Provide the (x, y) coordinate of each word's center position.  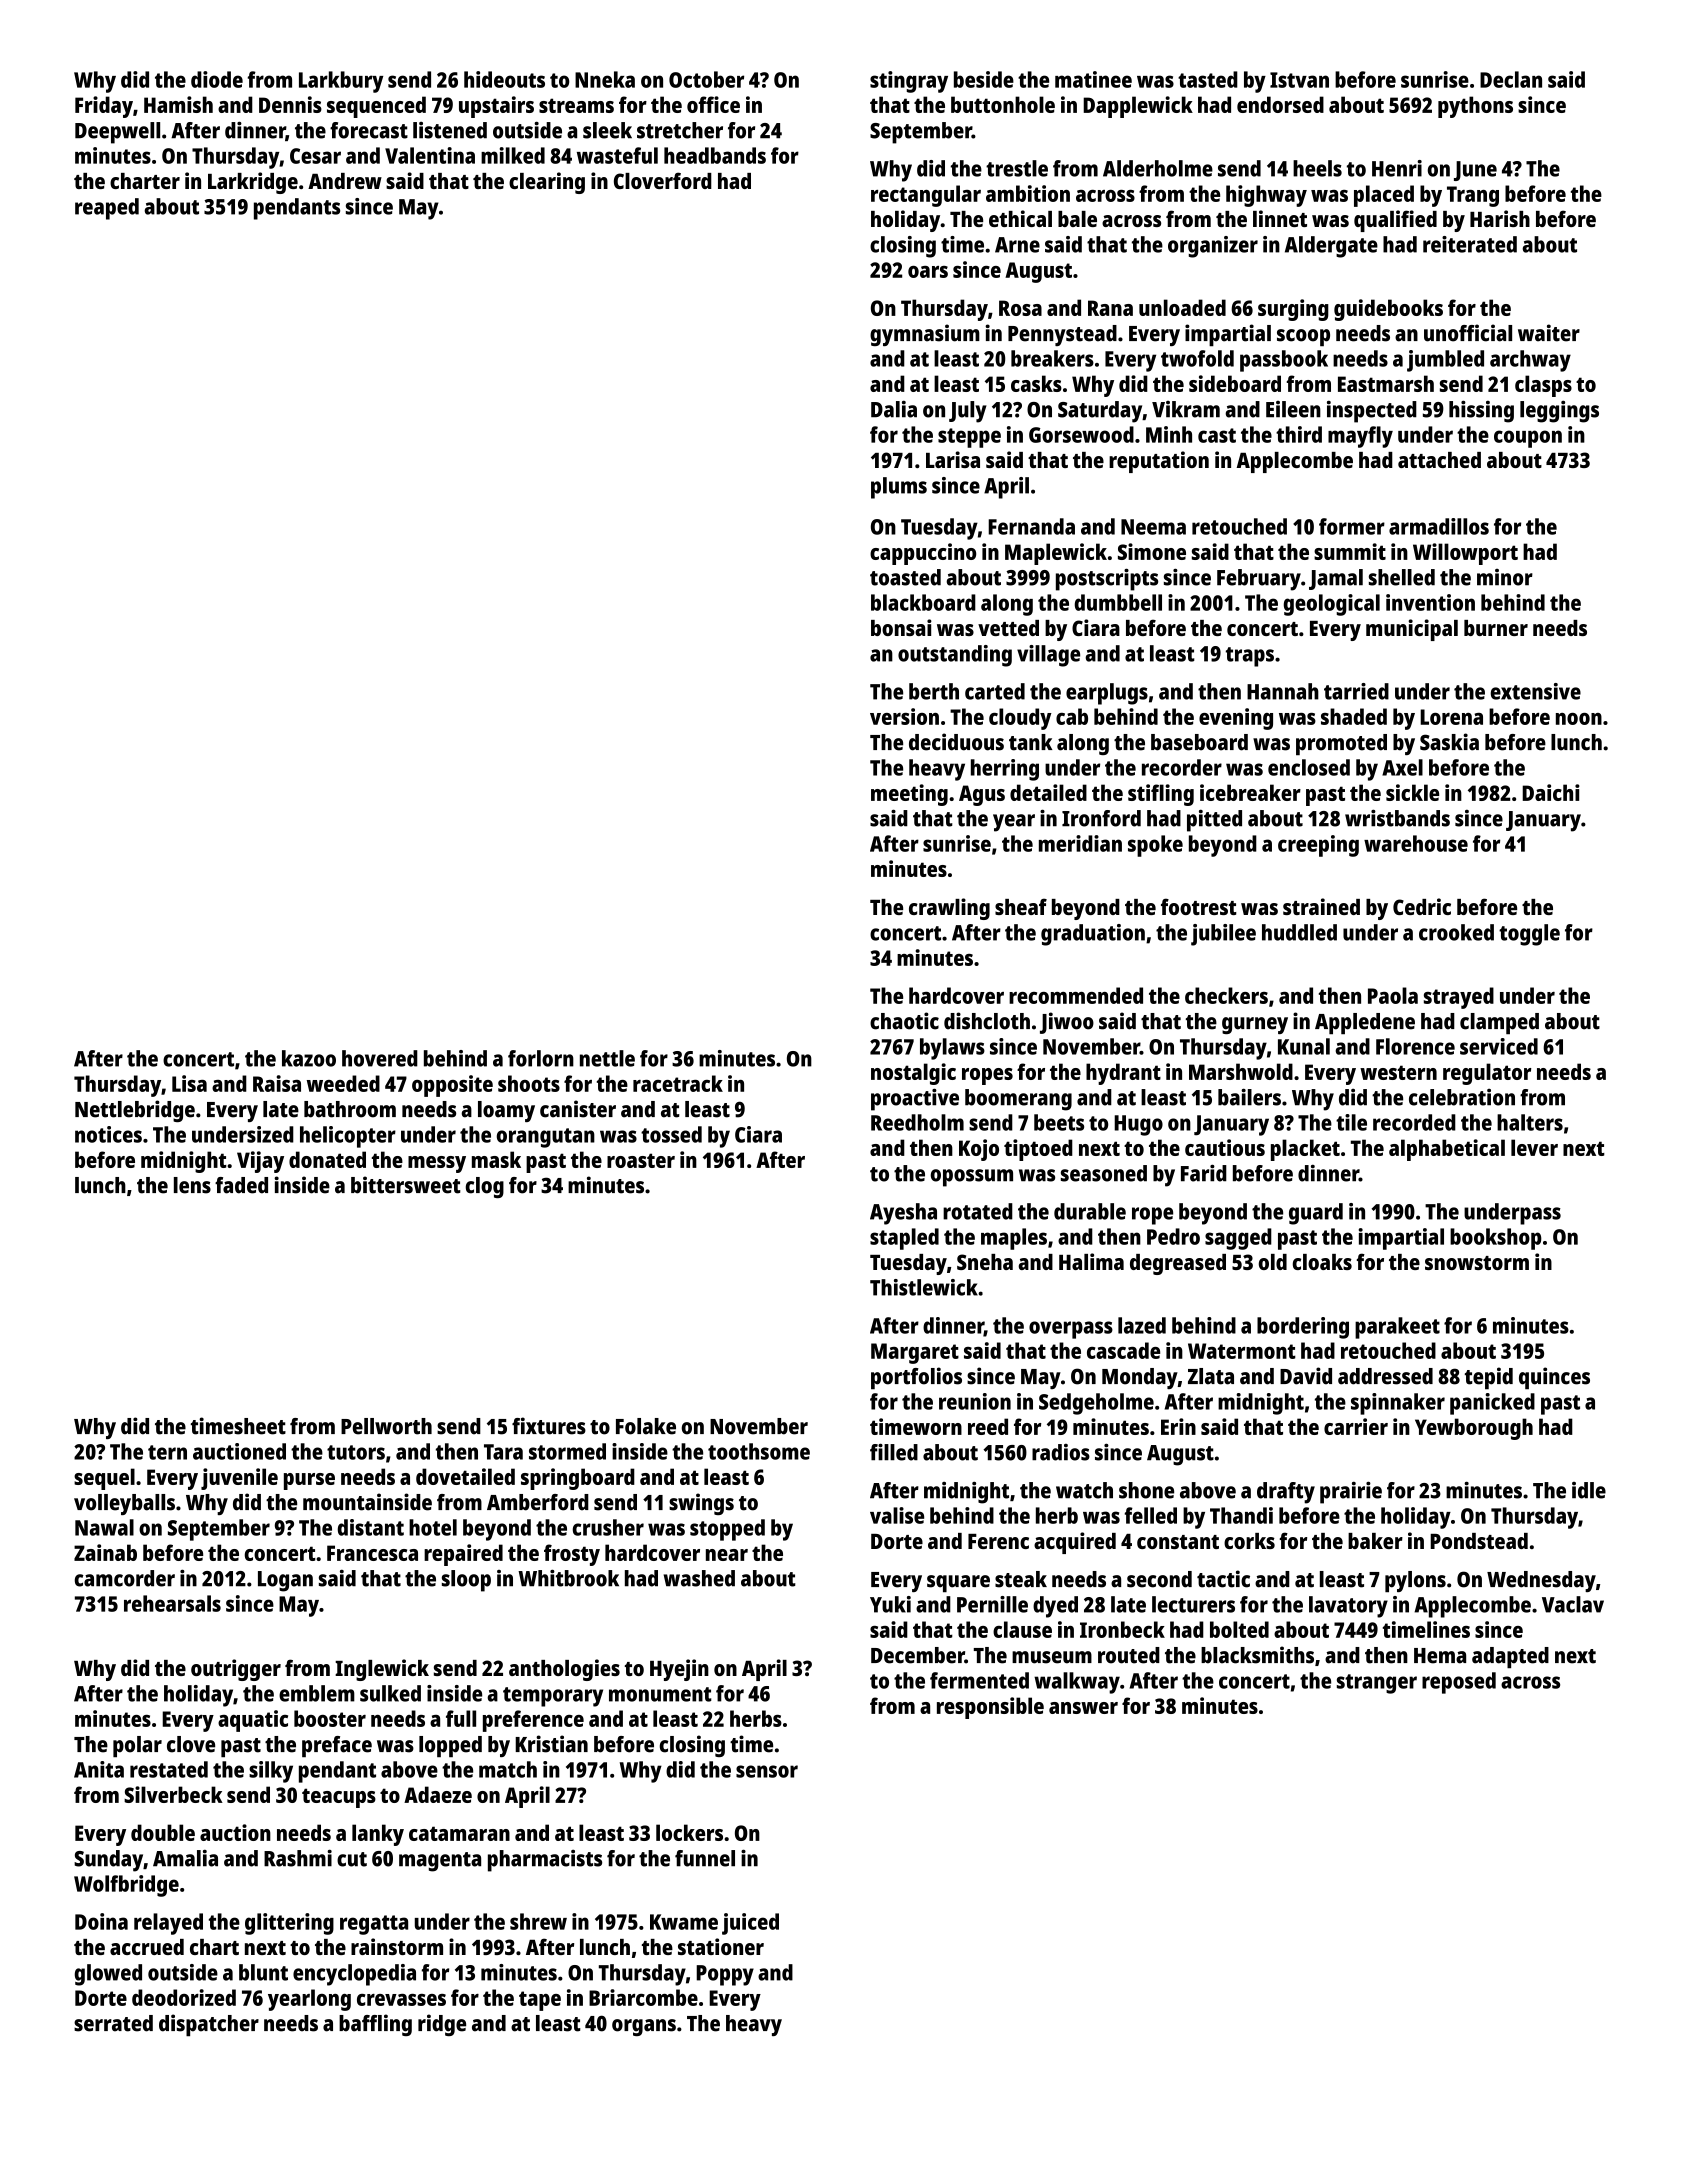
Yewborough (1474, 1429)
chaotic (904, 1021)
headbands (715, 155)
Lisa (189, 1083)
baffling (375, 2025)
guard (1316, 1214)
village (1048, 656)
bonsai (901, 627)
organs (644, 2027)
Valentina (430, 155)
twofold (1197, 358)
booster (330, 1718)
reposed (1459, 1683)
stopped (727, 1530)
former (1352, 526)
